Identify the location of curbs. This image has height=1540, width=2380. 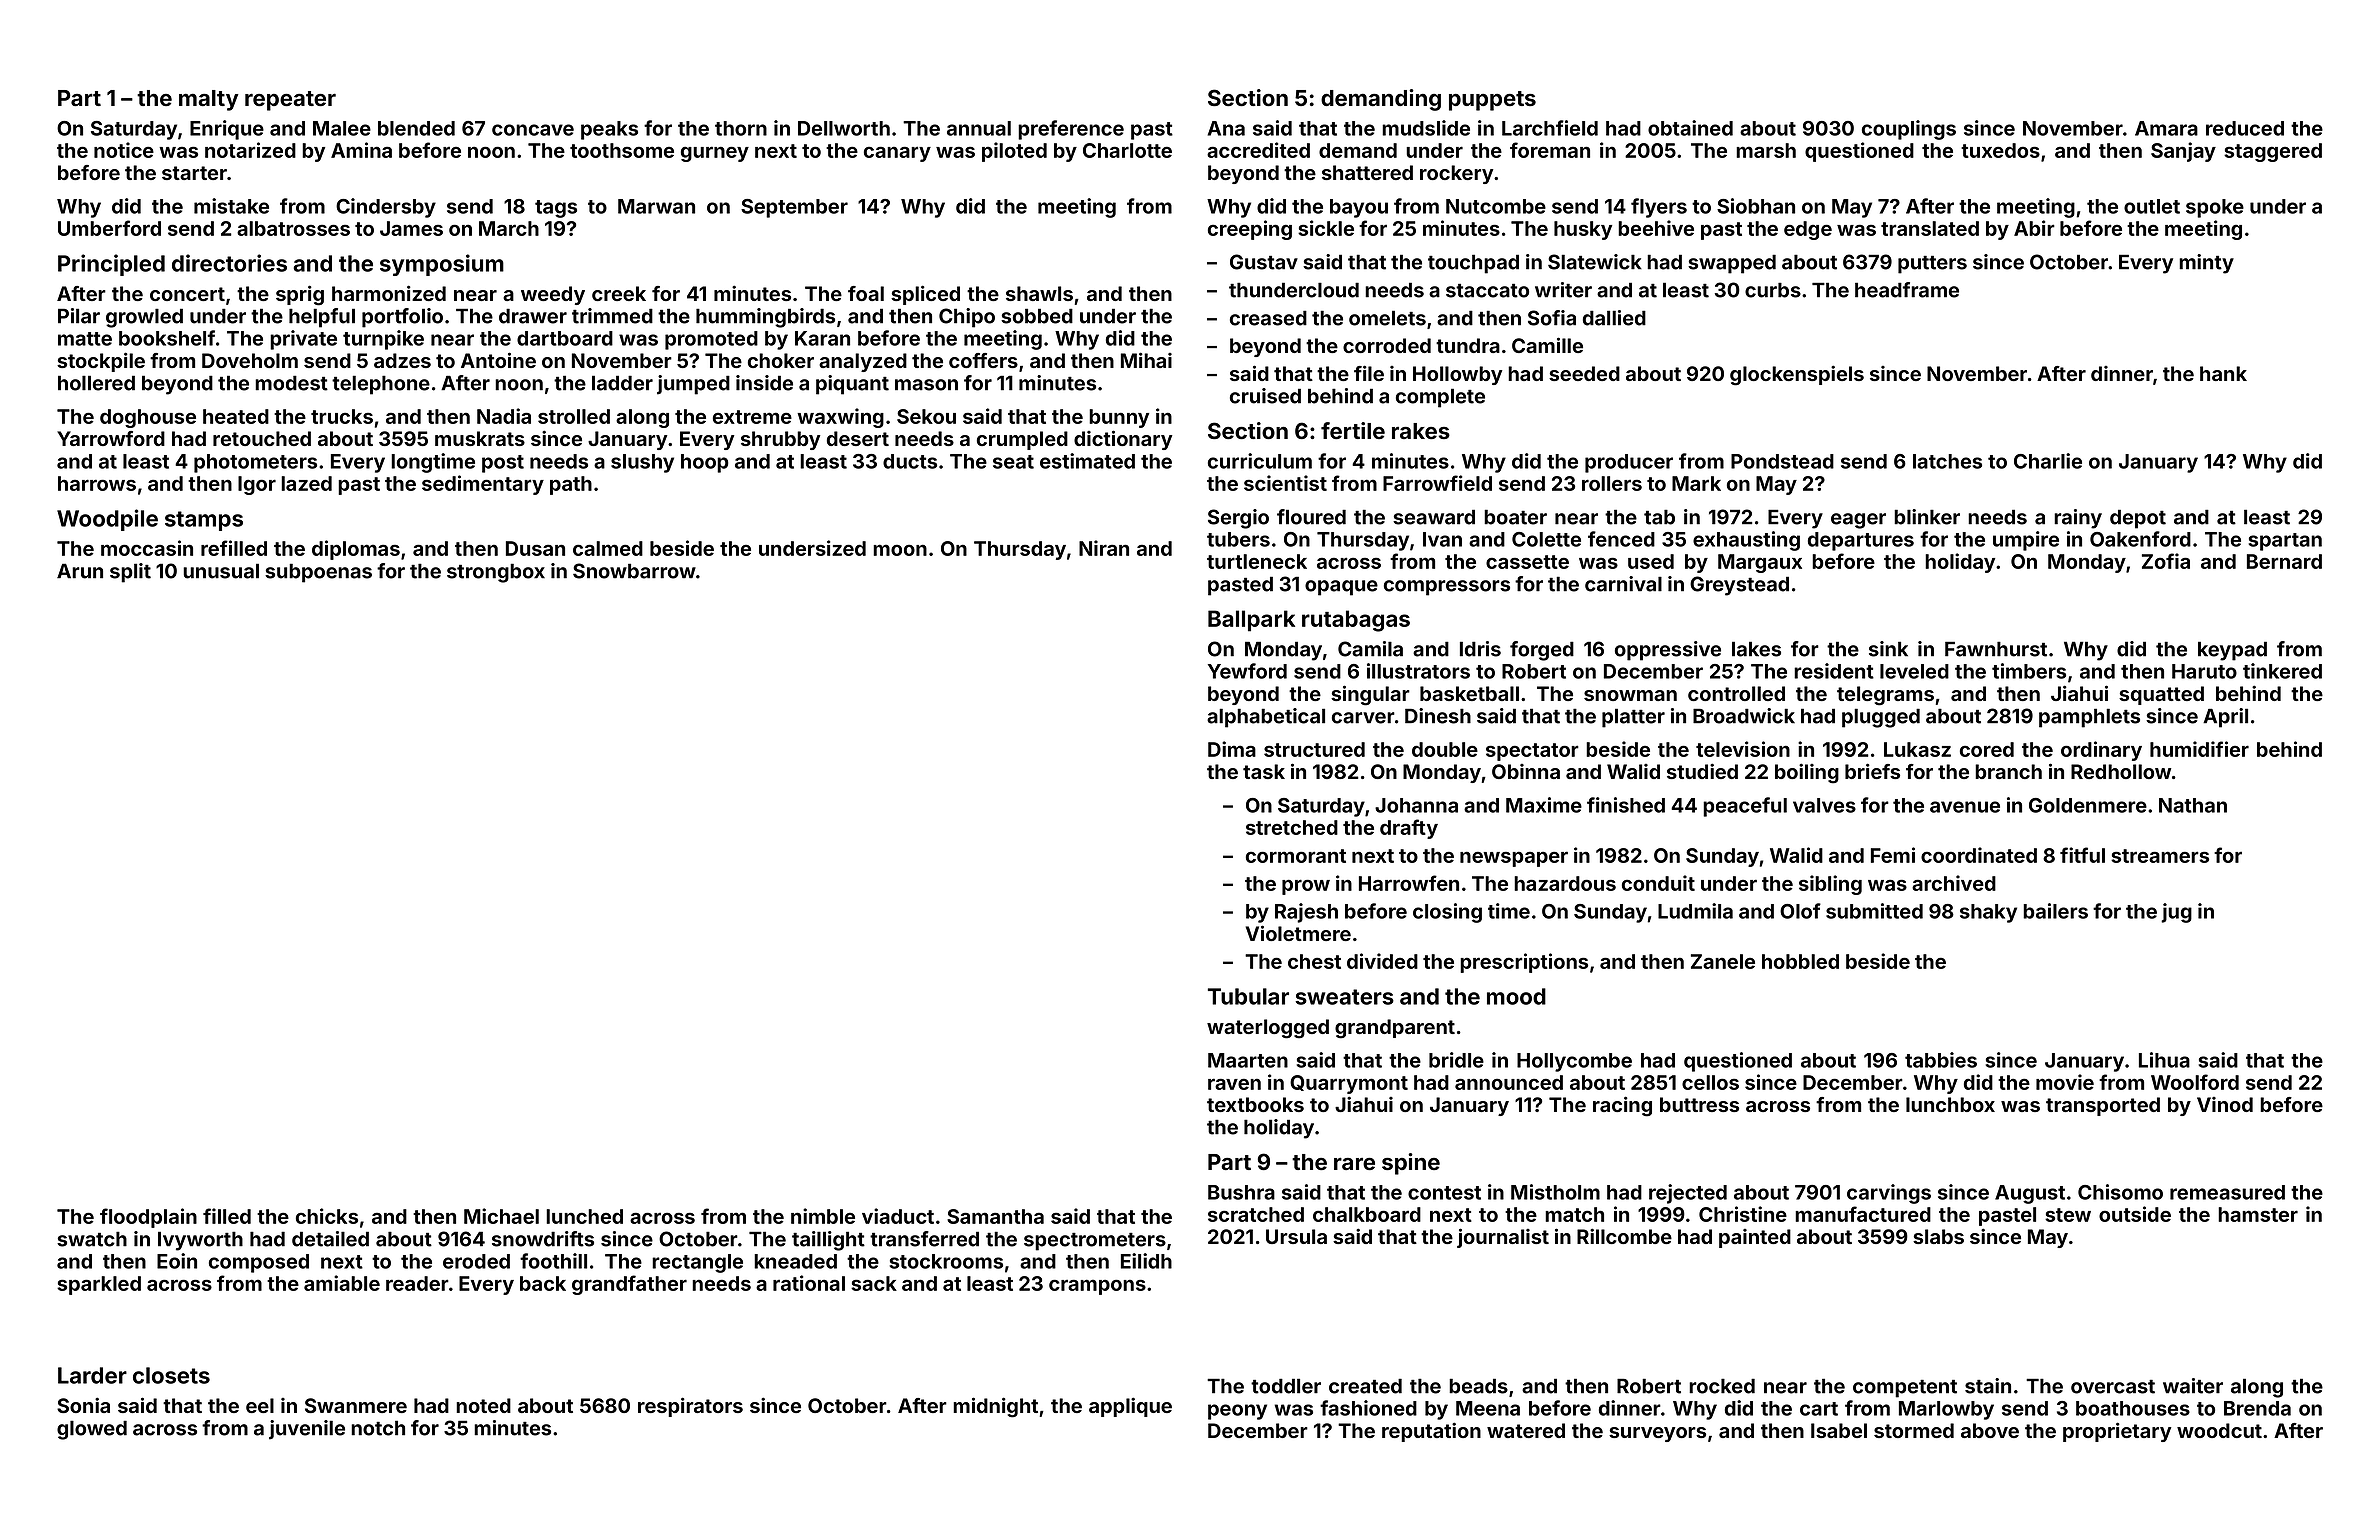
(1773, 290).
